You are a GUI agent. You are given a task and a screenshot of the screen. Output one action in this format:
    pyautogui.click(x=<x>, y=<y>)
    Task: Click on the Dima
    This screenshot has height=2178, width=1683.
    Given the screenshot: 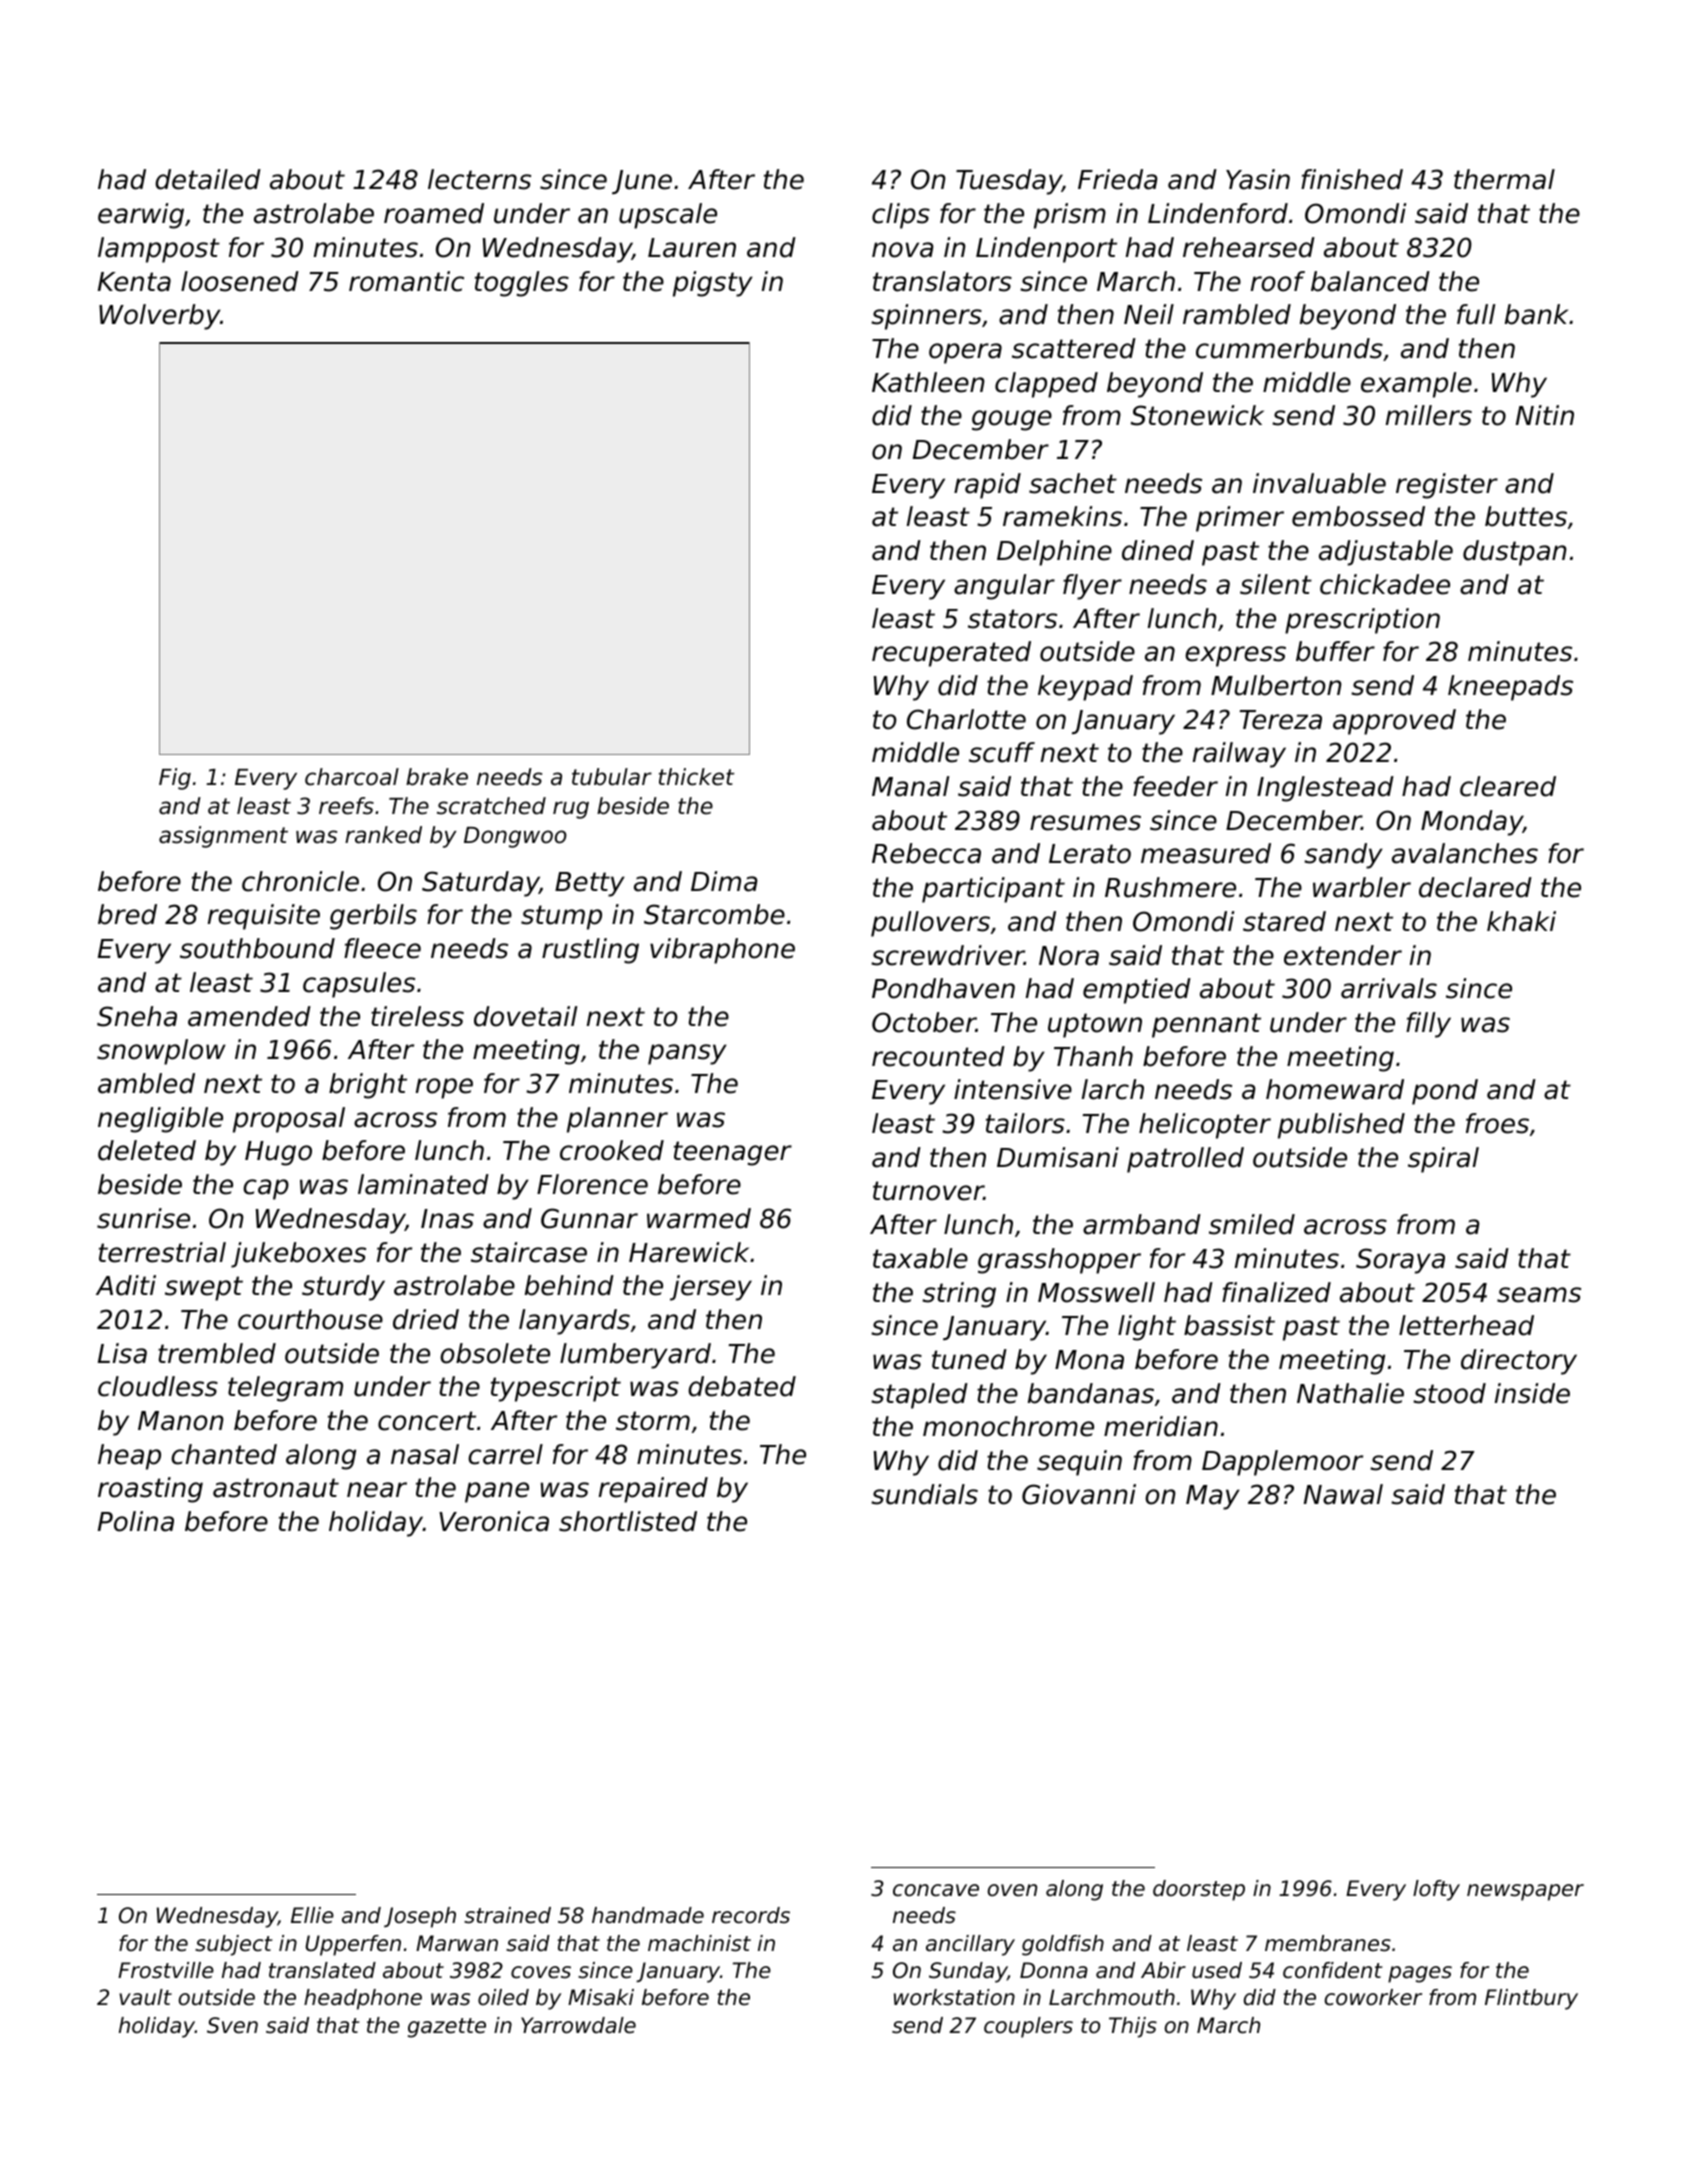 What is the action you would take?
    pyautogui.click(x=724, y=881)
